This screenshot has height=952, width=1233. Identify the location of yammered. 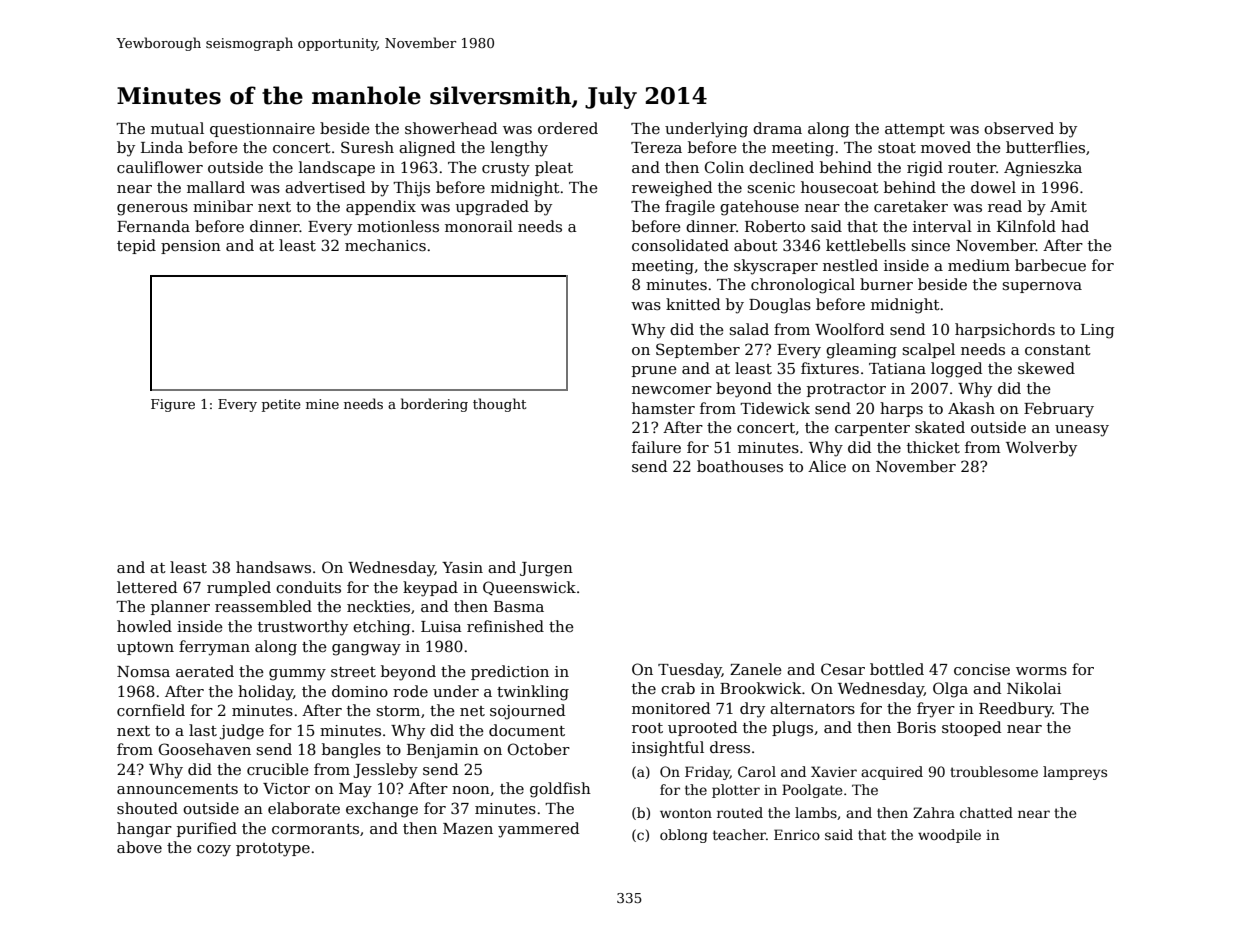
(538, 830).
